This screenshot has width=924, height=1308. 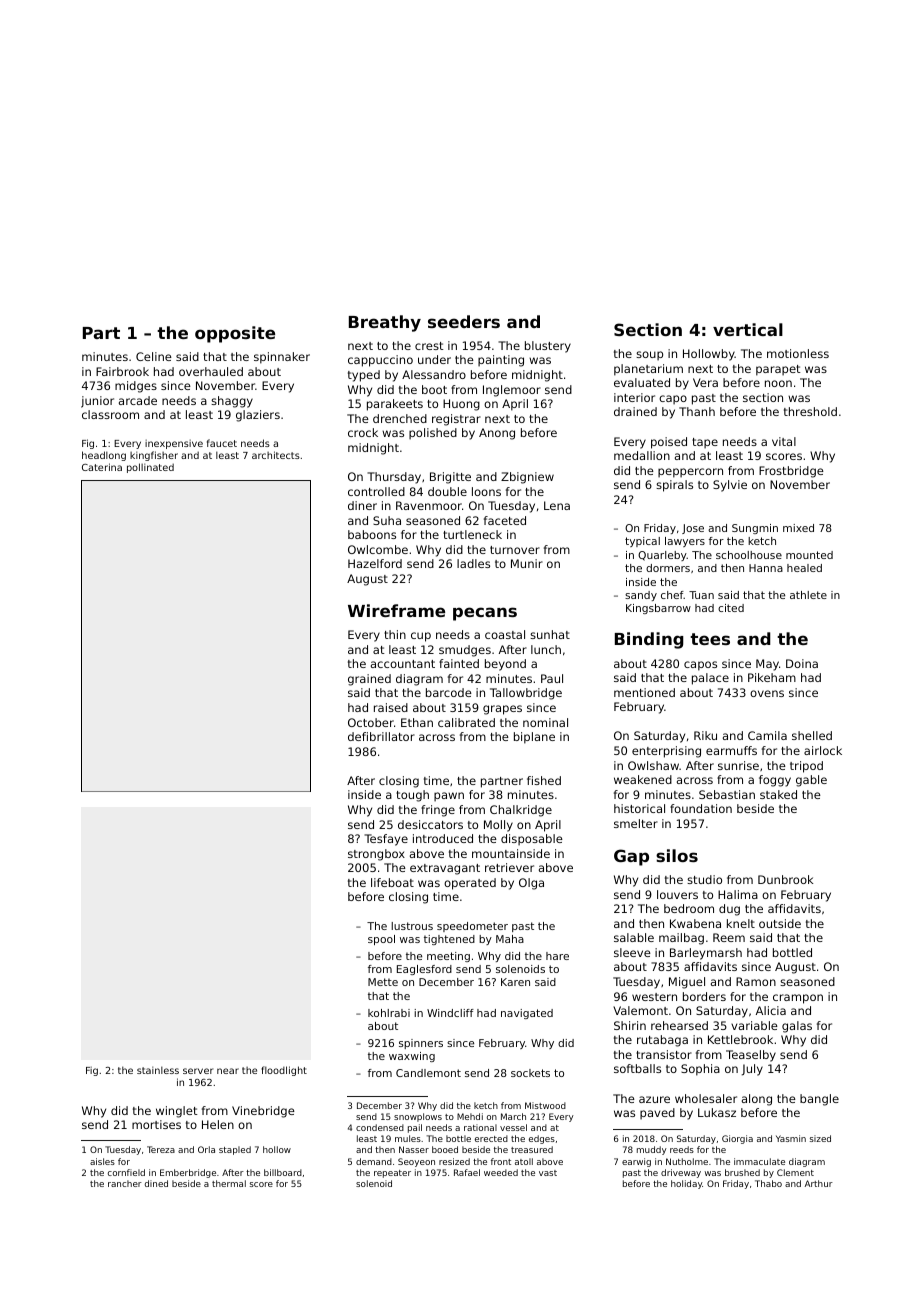 What do you see at coordinates (376, 855) in the screenshot?
I see `strongbox` at bounding box center [376, 855].
